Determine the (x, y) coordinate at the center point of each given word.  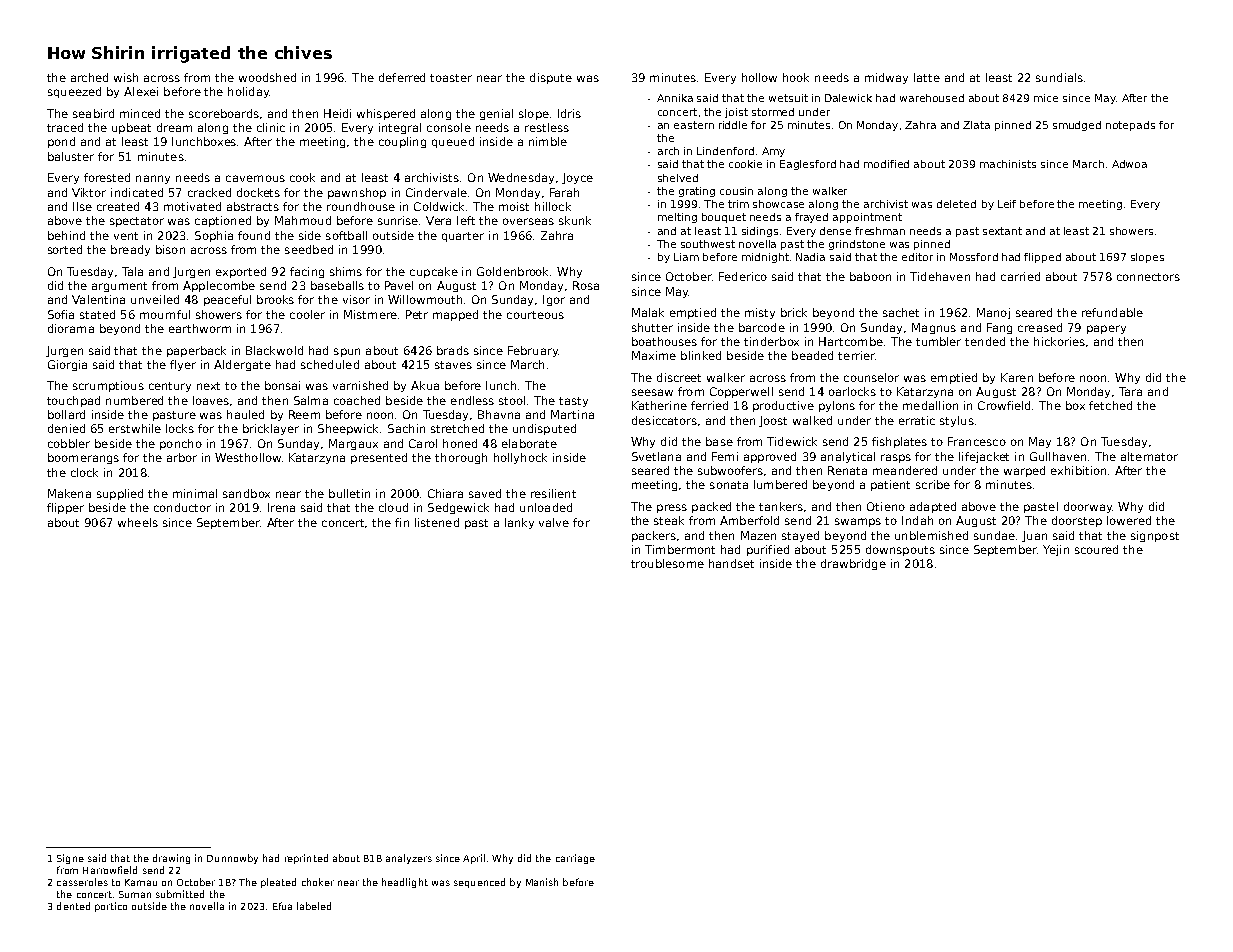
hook (796, 77)
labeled (314, 906)
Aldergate (242, 365)
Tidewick (792, 441)
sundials (1059, 77)
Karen (1017, 377)
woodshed (267, 77)
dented (73, 906)
